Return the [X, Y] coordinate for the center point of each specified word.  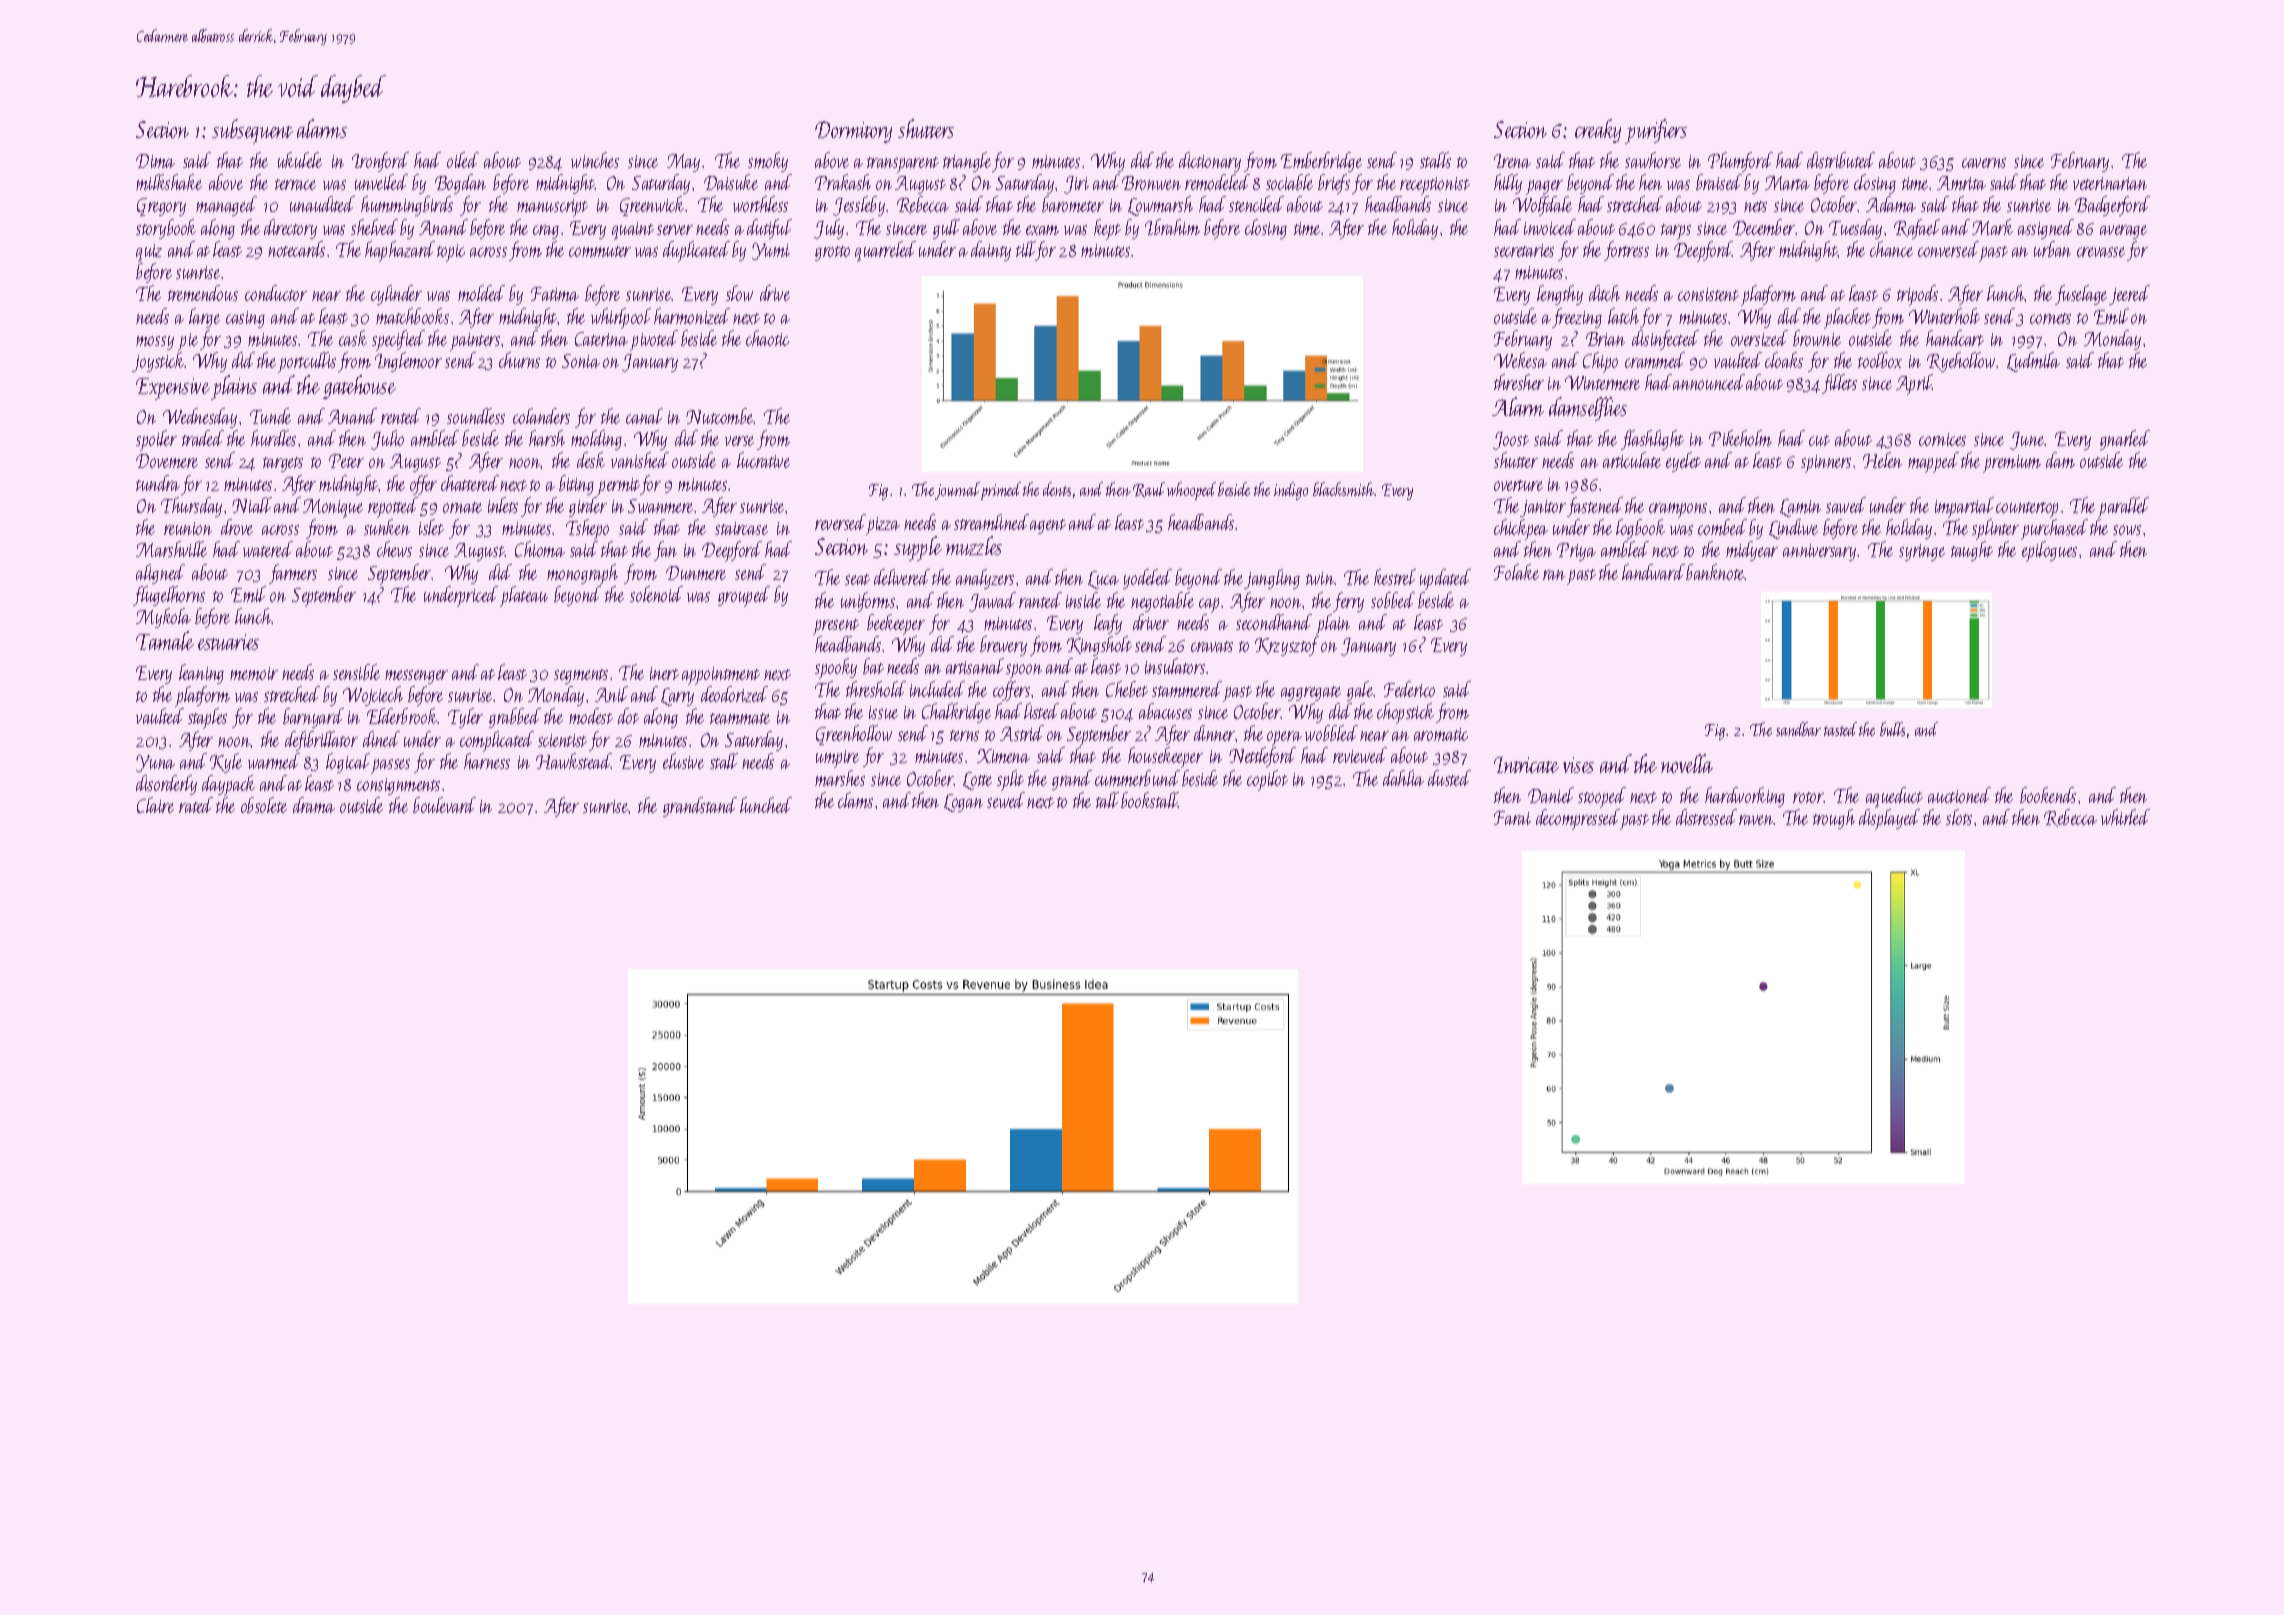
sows [2127, 530]
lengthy [1560, 295]
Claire [155, 805]
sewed [1006, 800]
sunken [387, 527]
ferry [1348, 602]
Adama [1891, 204]
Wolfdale [1542, 206]
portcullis [307, 362]
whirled [2125, 817]
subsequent [252, 131]
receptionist [1435, 186]
